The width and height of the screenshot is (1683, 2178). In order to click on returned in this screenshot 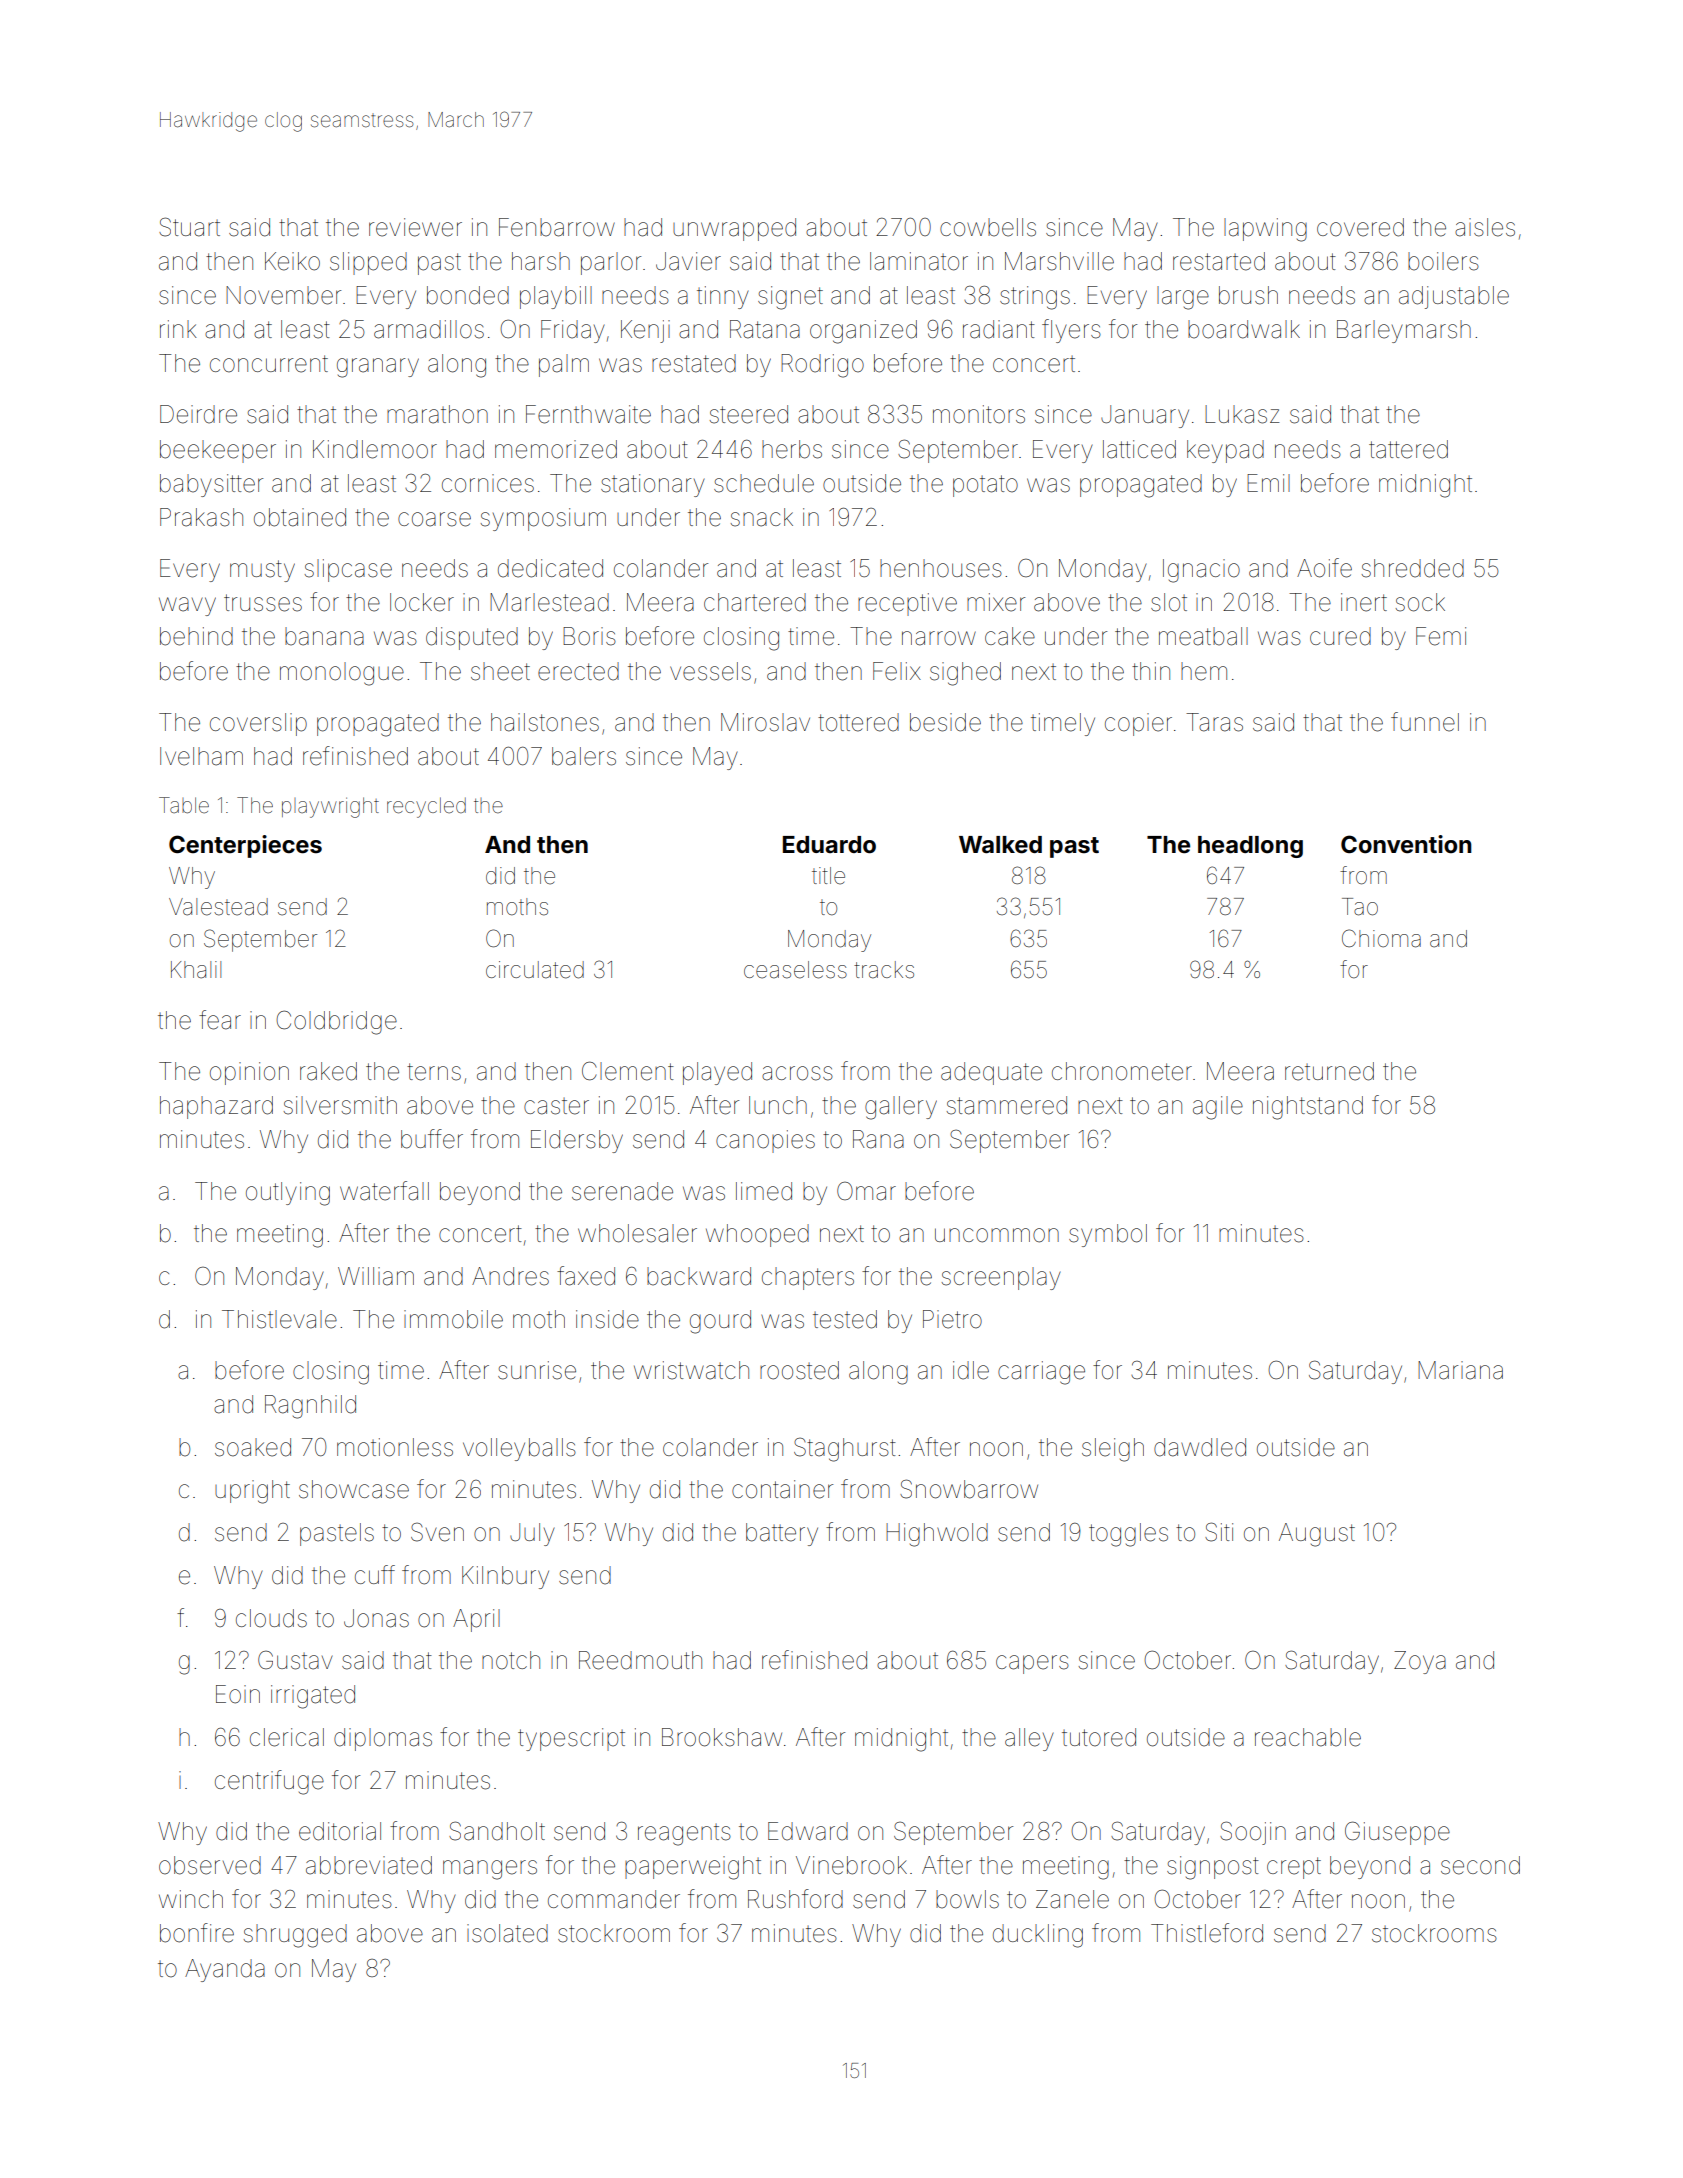, I will do `click(1329, 1071)`.
